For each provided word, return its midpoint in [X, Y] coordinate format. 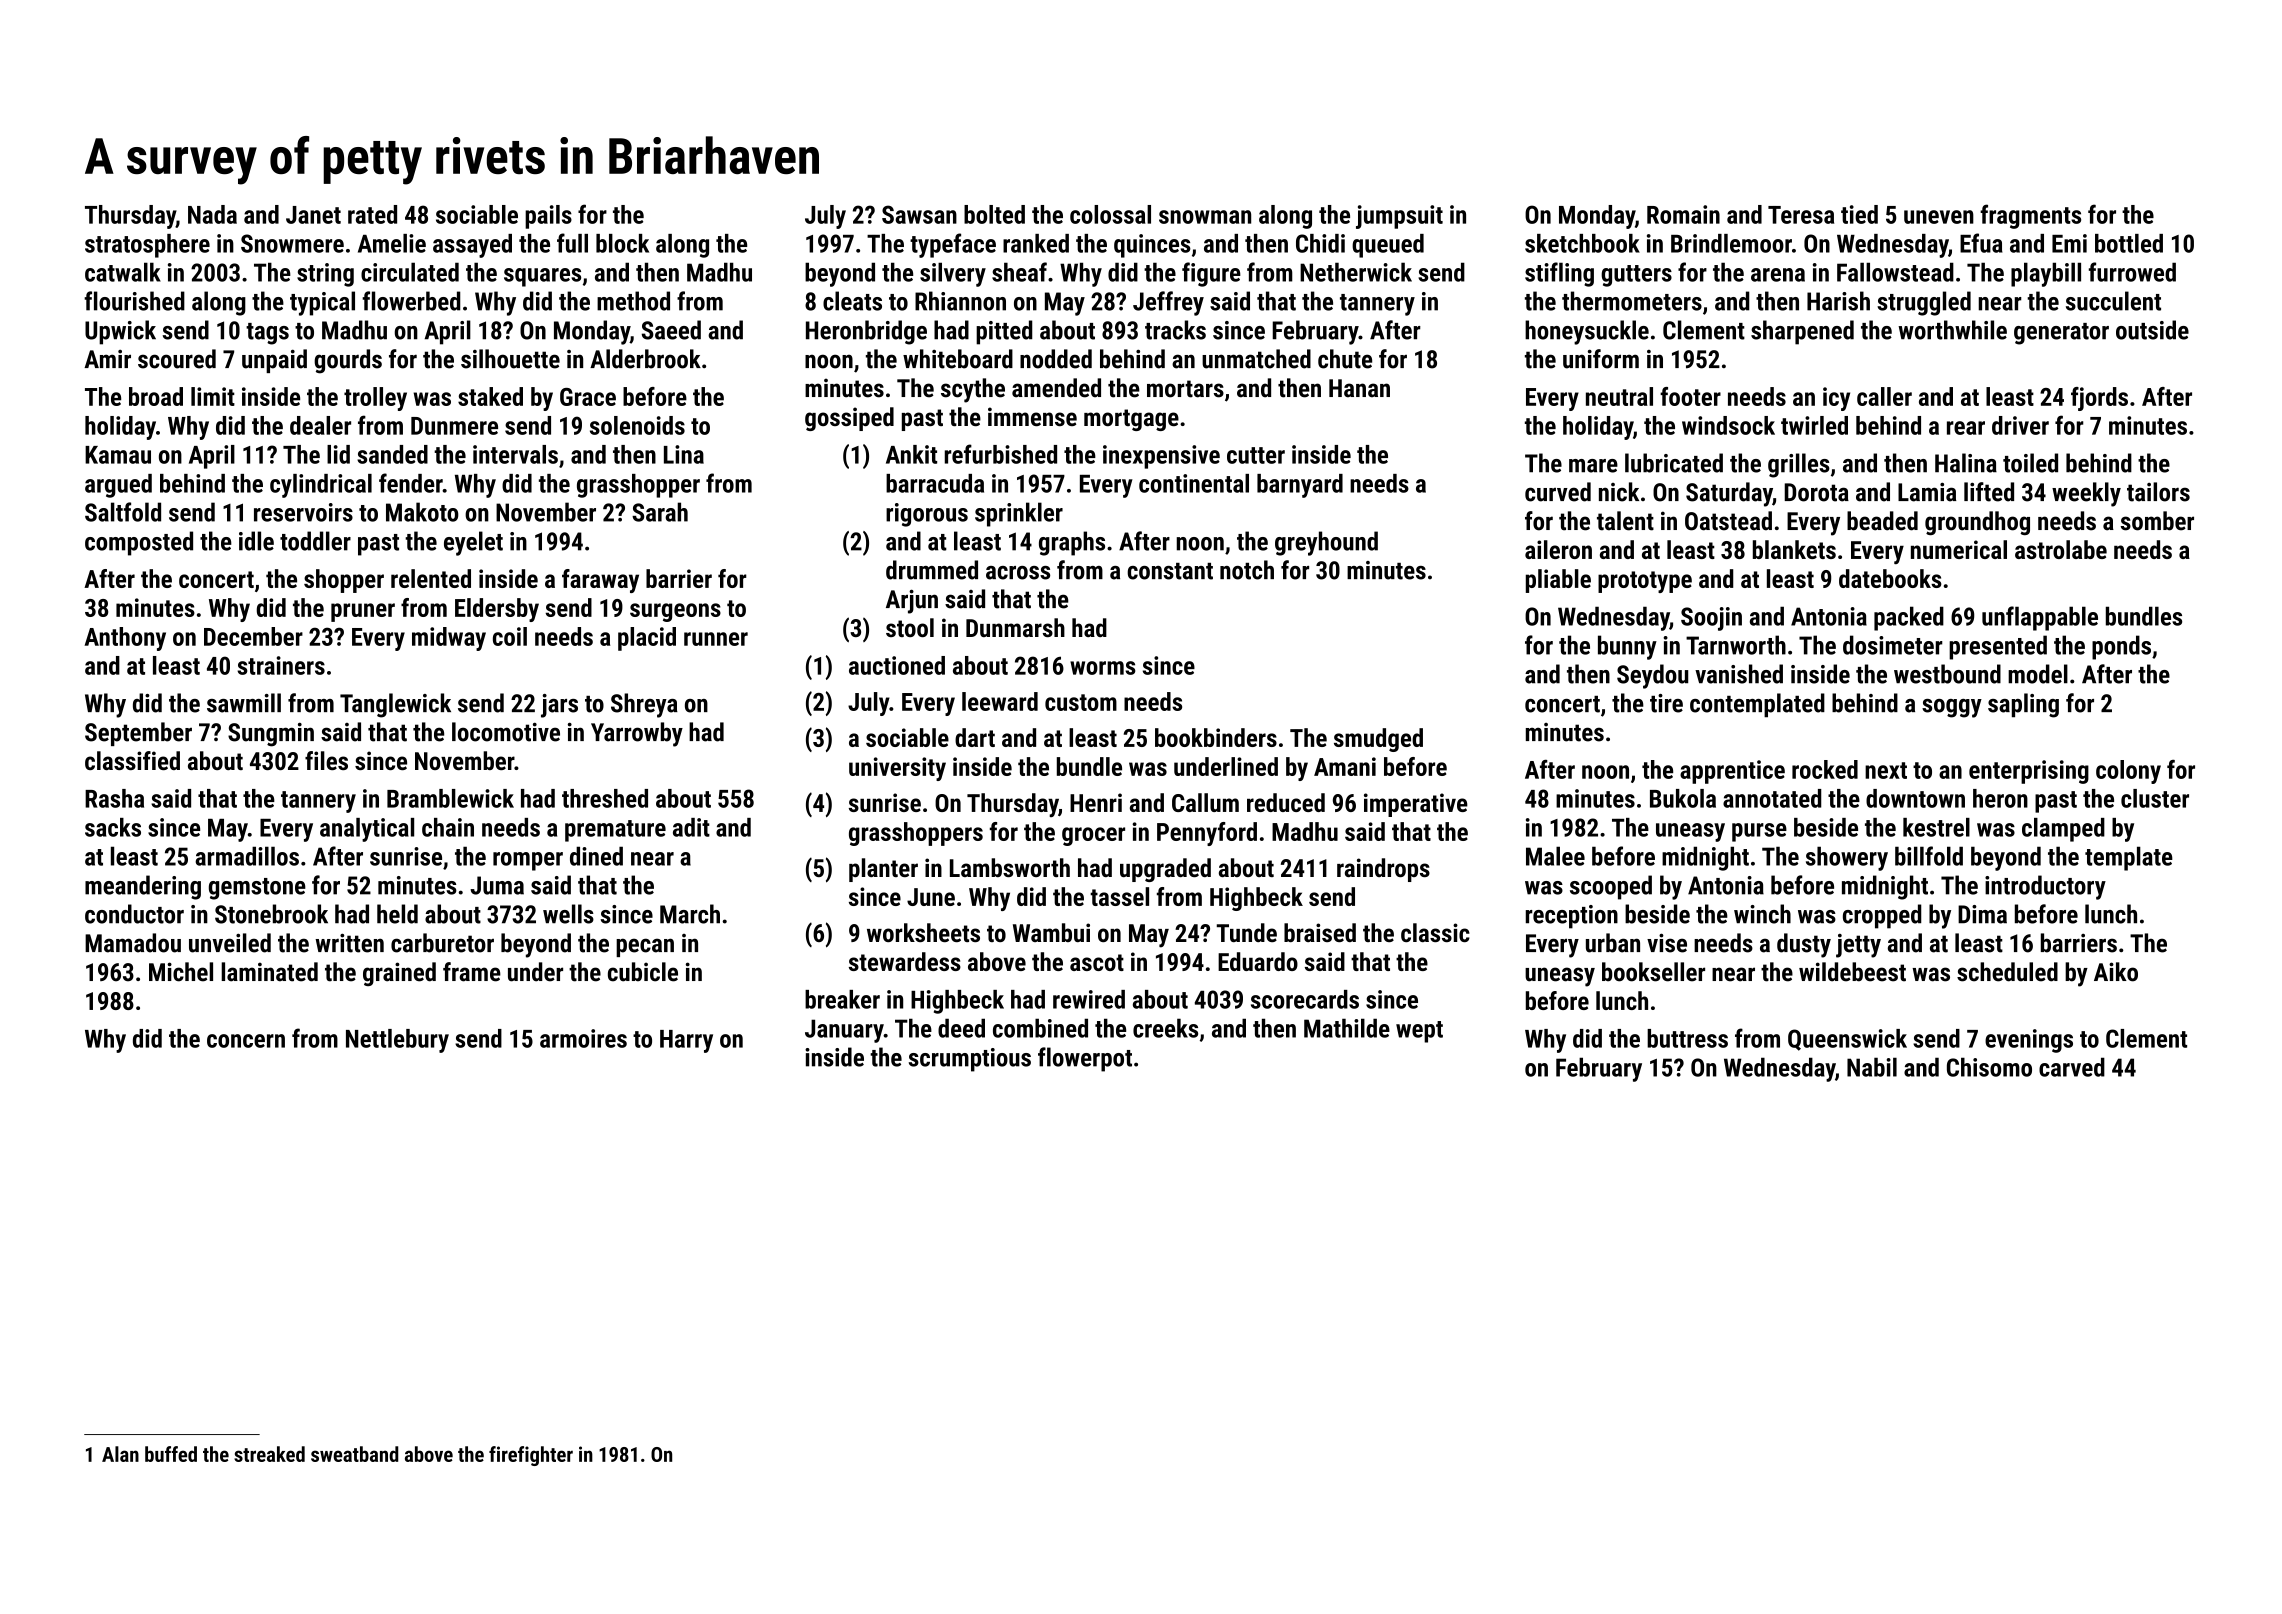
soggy [1952, 708]
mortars [1185, 389]
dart [975, 737]
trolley [375, 399]
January [844, 1031]
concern [246, 1041]
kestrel [1936, 827]
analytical [367, 830]
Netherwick [1356, 272]
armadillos [247, 856]
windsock [1728, 425]
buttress [1687, 1038]
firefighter [531, 1456]
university [897, 769]
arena [1778, 275]
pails [548, 217]
